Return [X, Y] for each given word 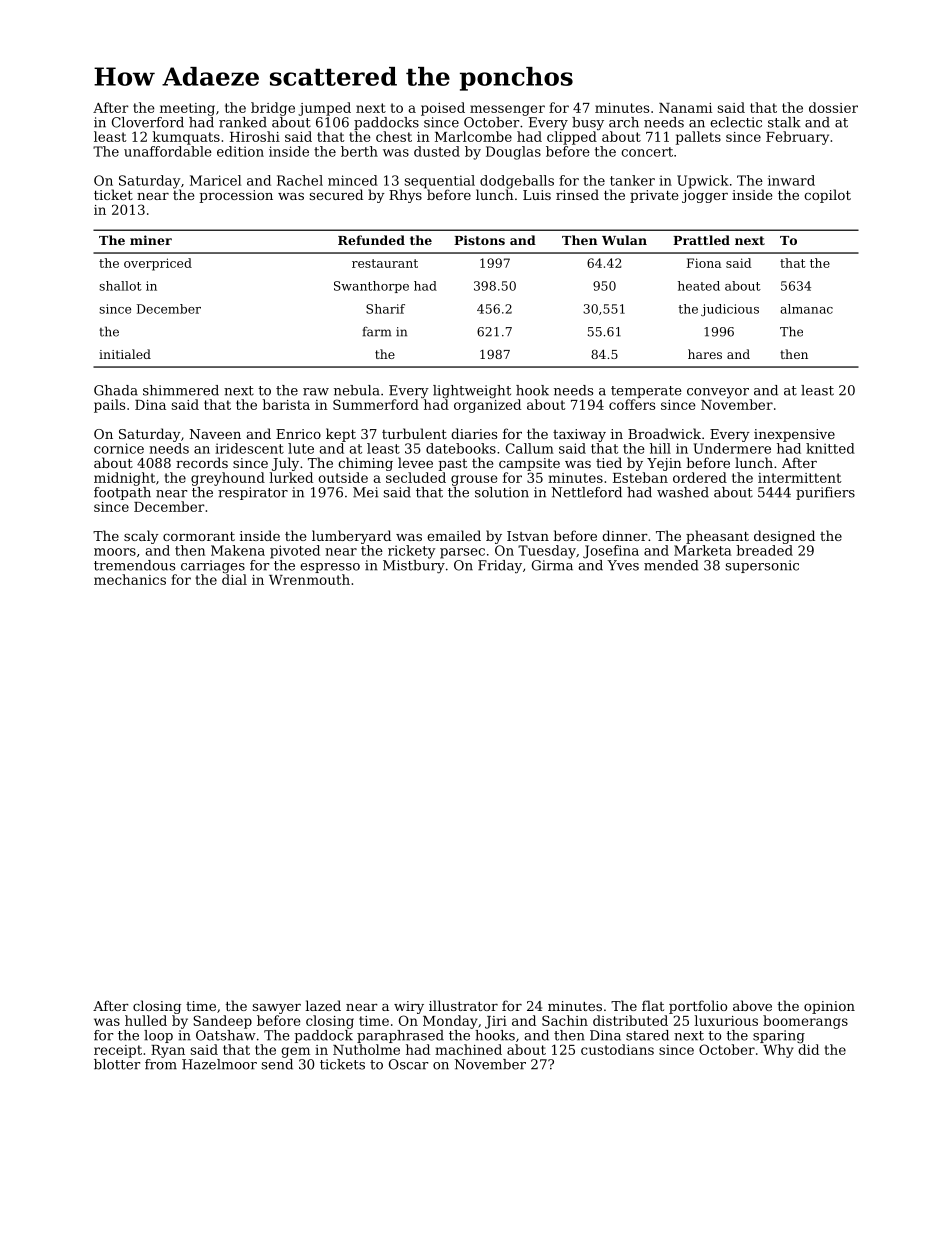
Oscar [408, 1064]
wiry [409, 1007]
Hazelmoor [219, 1064]
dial [234, 579]
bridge [273, 109]
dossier [833, 107]
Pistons [479, 240]
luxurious [726, 1020]
